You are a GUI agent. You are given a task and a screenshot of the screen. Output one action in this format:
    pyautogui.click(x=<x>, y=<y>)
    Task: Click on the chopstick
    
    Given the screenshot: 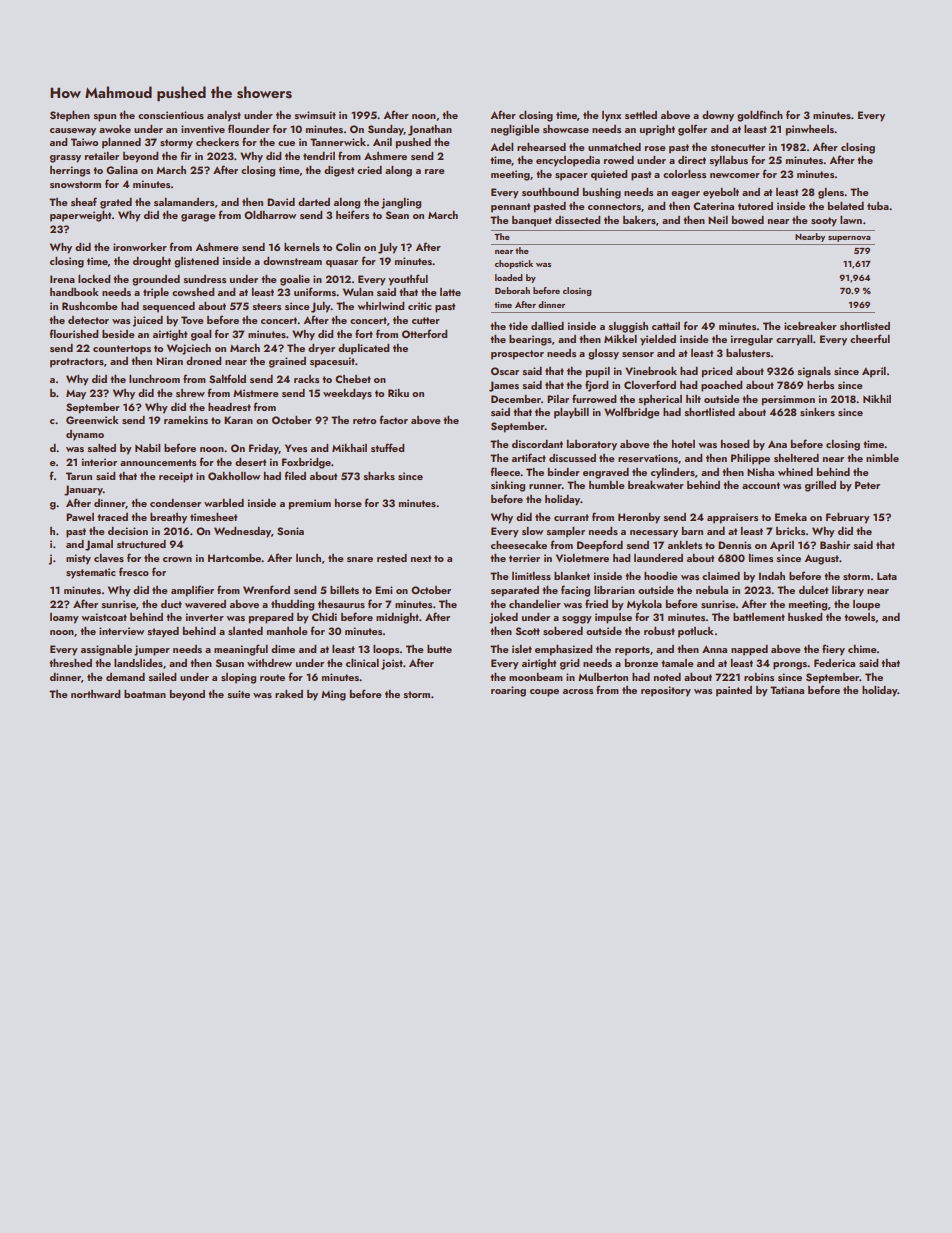 What is the action you would take?
    pyautogui.click(x=514, y=264)
